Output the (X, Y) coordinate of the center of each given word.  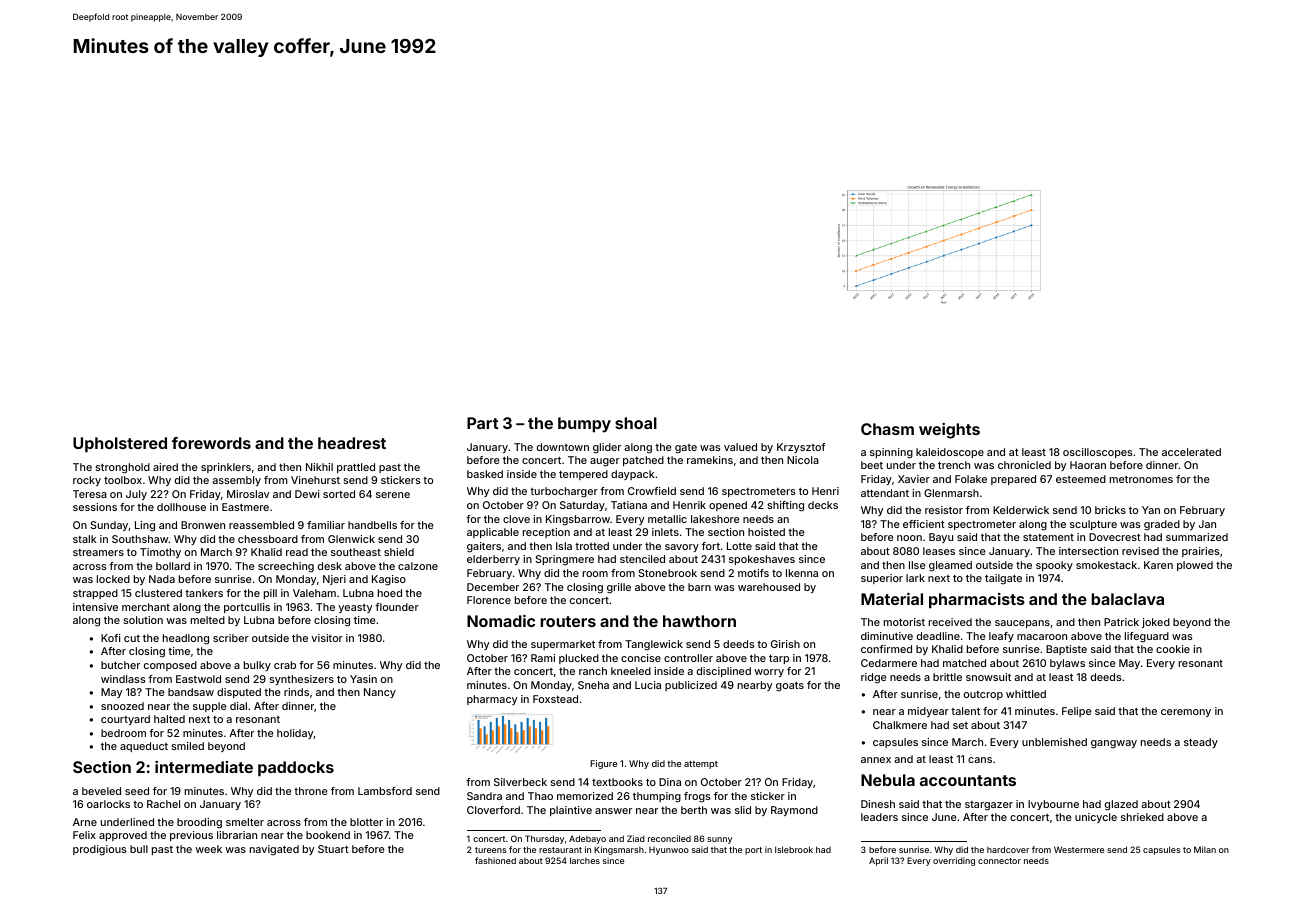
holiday (295, 734)
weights (949, 431)
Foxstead (555, 699)
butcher (120, 665)
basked (485, 474)
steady (1201, 743)
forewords (211, 443)
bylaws (1067, 664)
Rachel (163, 804)
